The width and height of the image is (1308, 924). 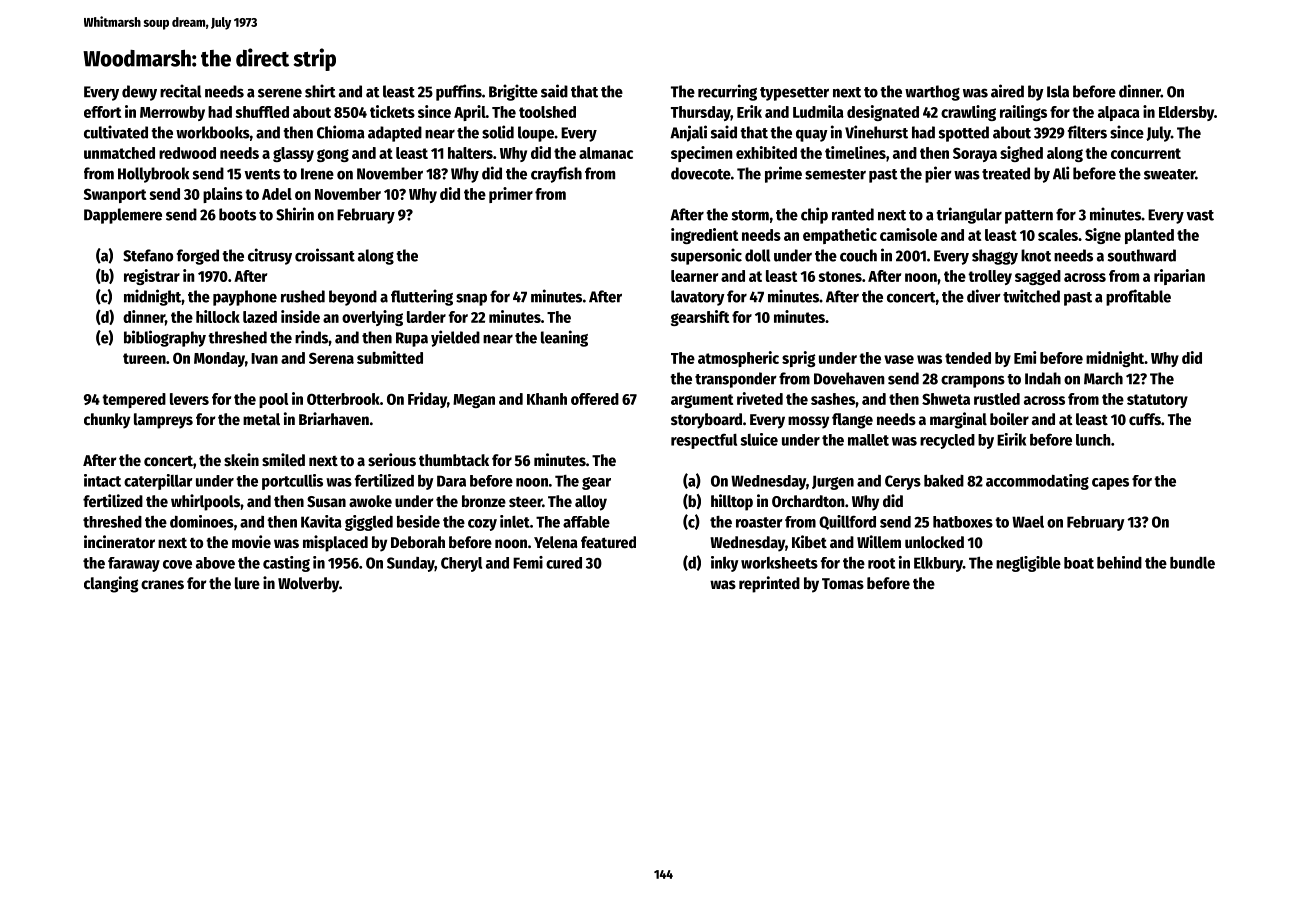 I want to click on Thursday, so click(x=701, y=113).
